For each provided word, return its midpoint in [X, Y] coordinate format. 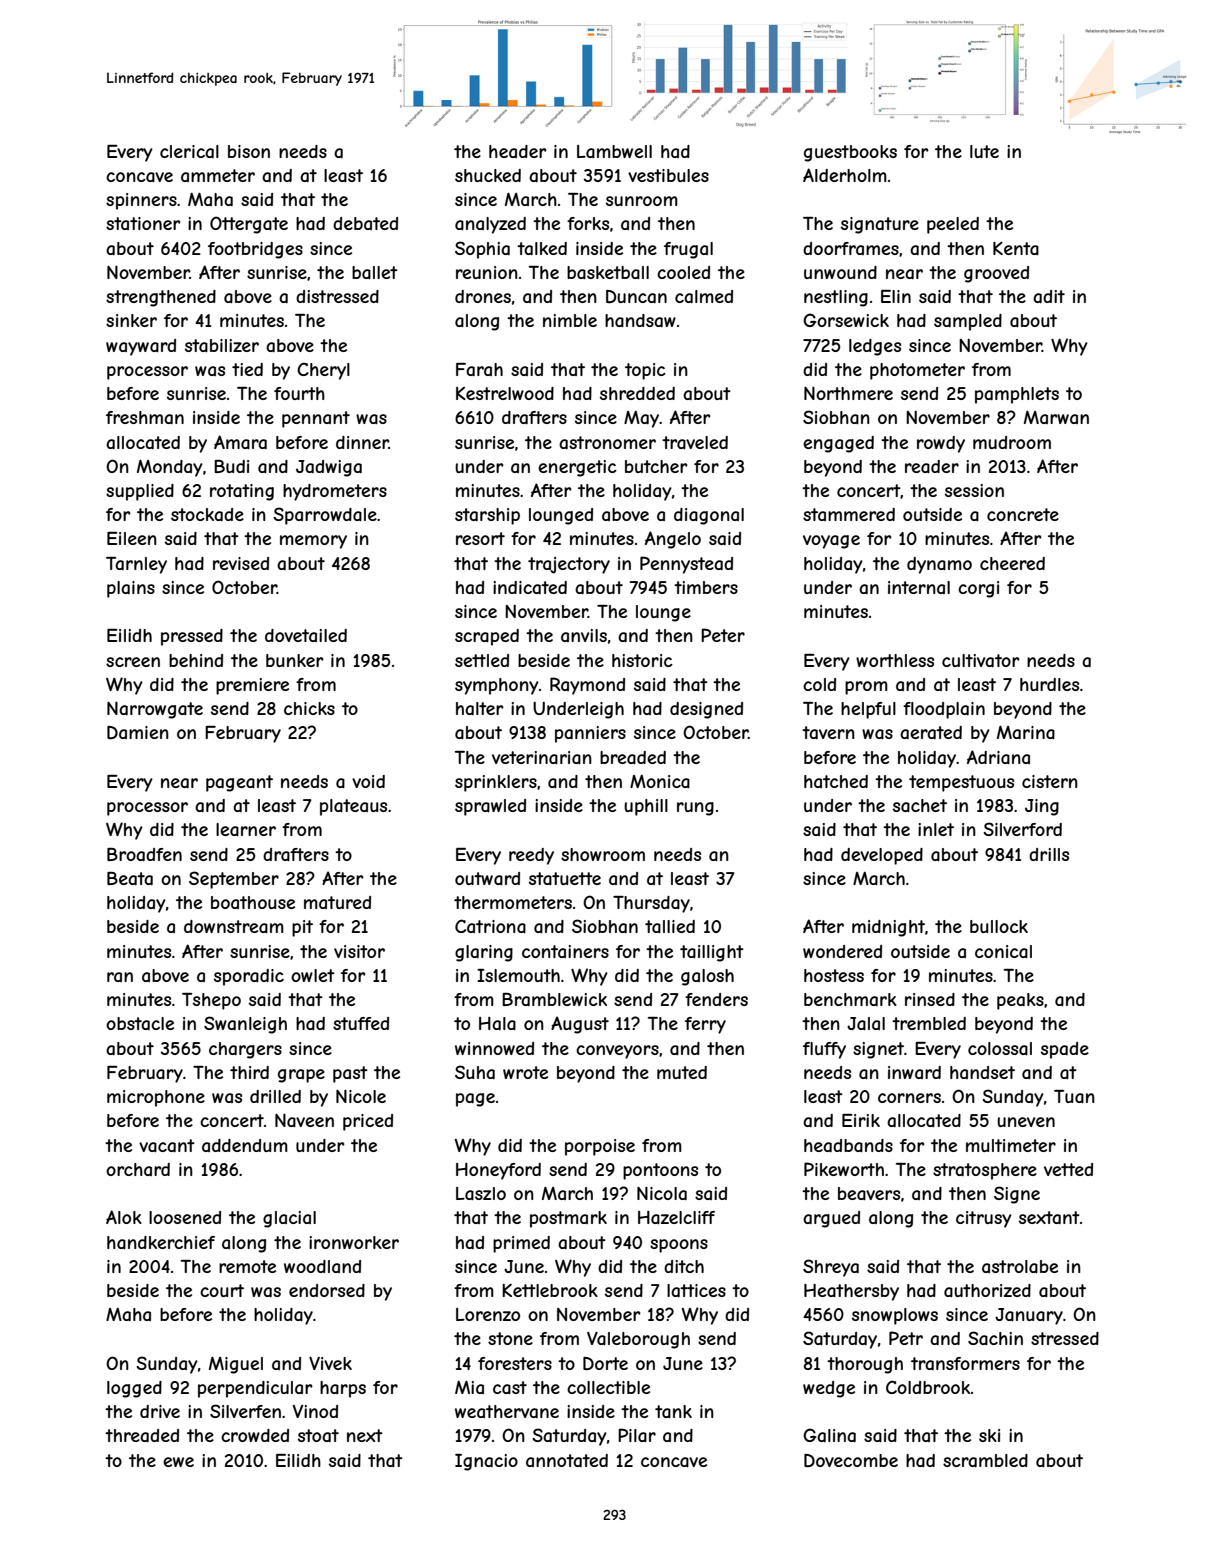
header [518, 151]
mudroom [1012, 442]
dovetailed [306, 635]
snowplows [895, 1316]
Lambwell [614, 151]
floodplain [944, 710]
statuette [565, 878]
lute [984, 151]
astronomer [607, 442]
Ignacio [486, 1462]
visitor [359, 951]
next [365, 1435]
